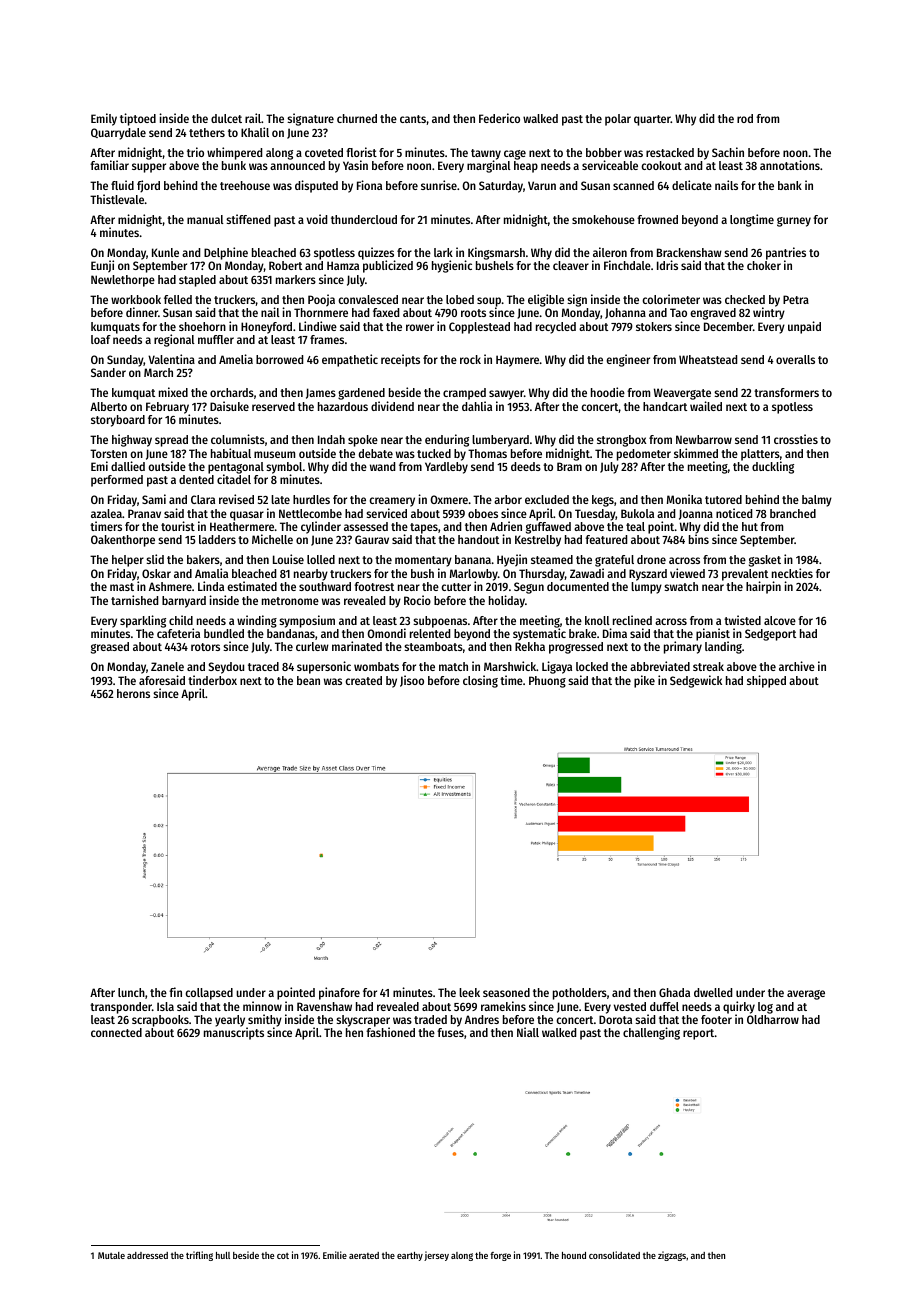  Describe the element at coordinates (473, 559) in the image. I see `banana` at that location.
